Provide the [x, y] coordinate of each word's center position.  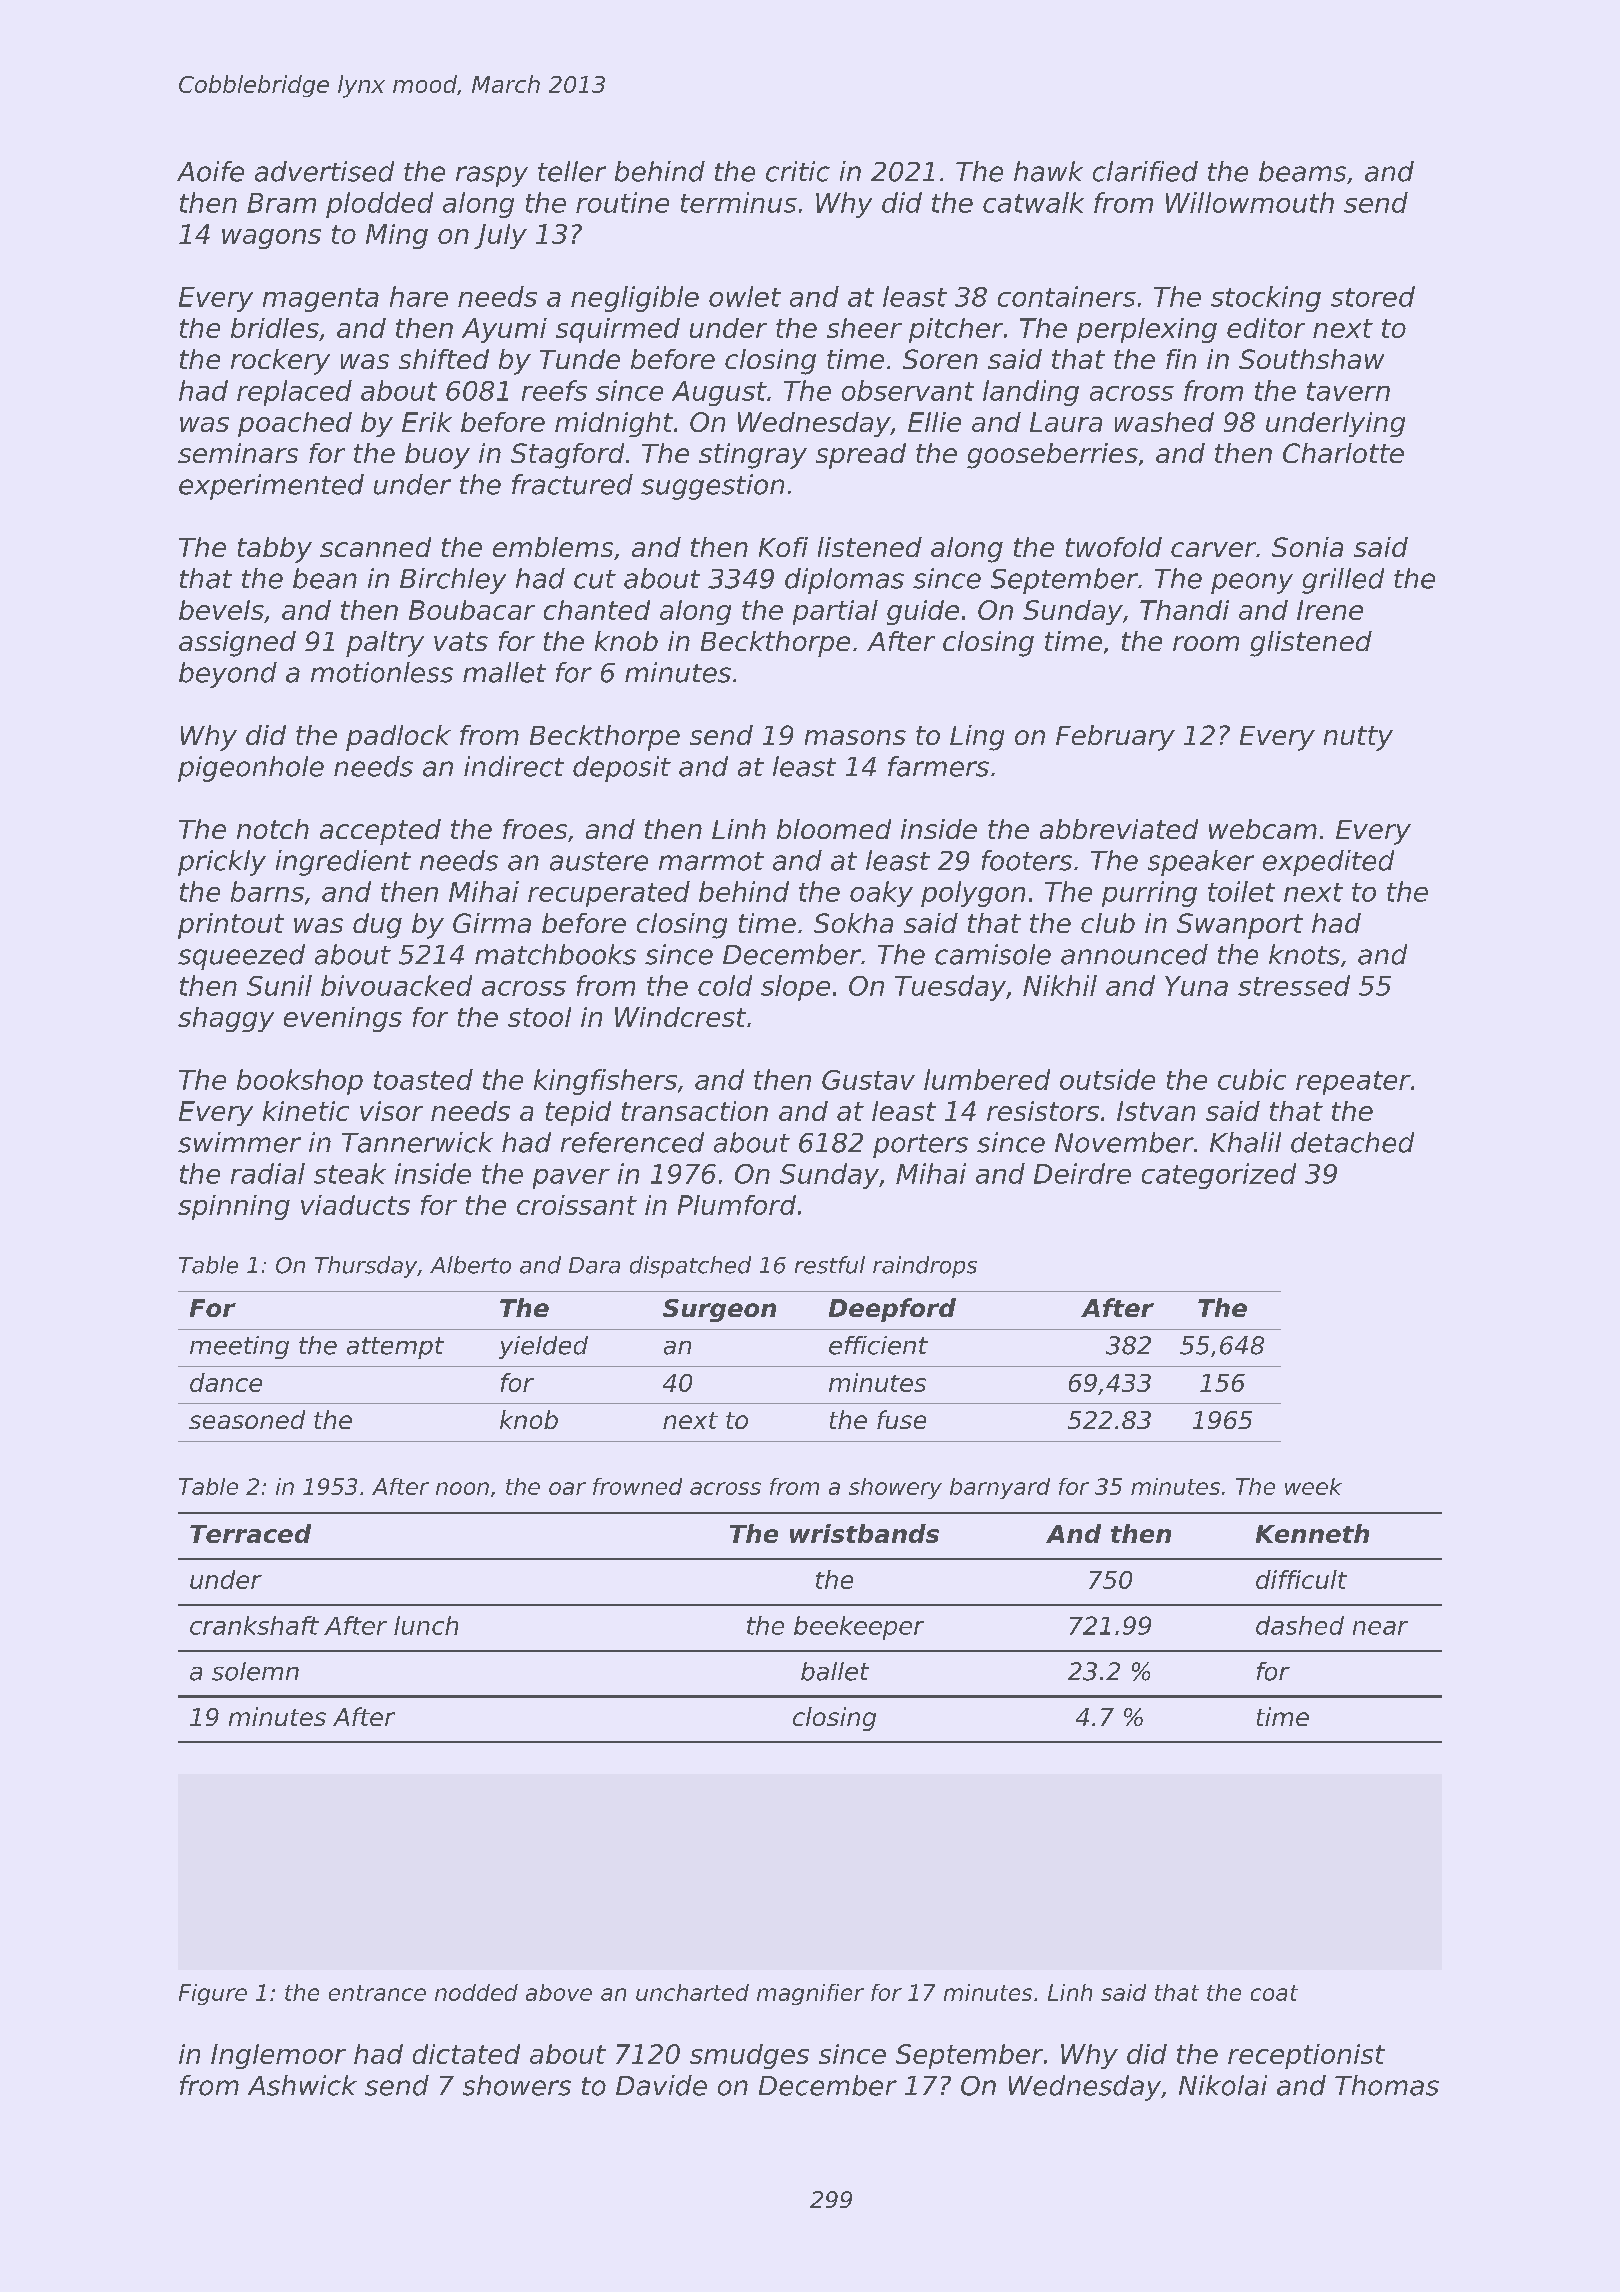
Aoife [210, 171]
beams [1302, 171]
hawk [1048, 171]
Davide [661, 2085]
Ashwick [302, 2085]
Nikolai [1223, 2085]
